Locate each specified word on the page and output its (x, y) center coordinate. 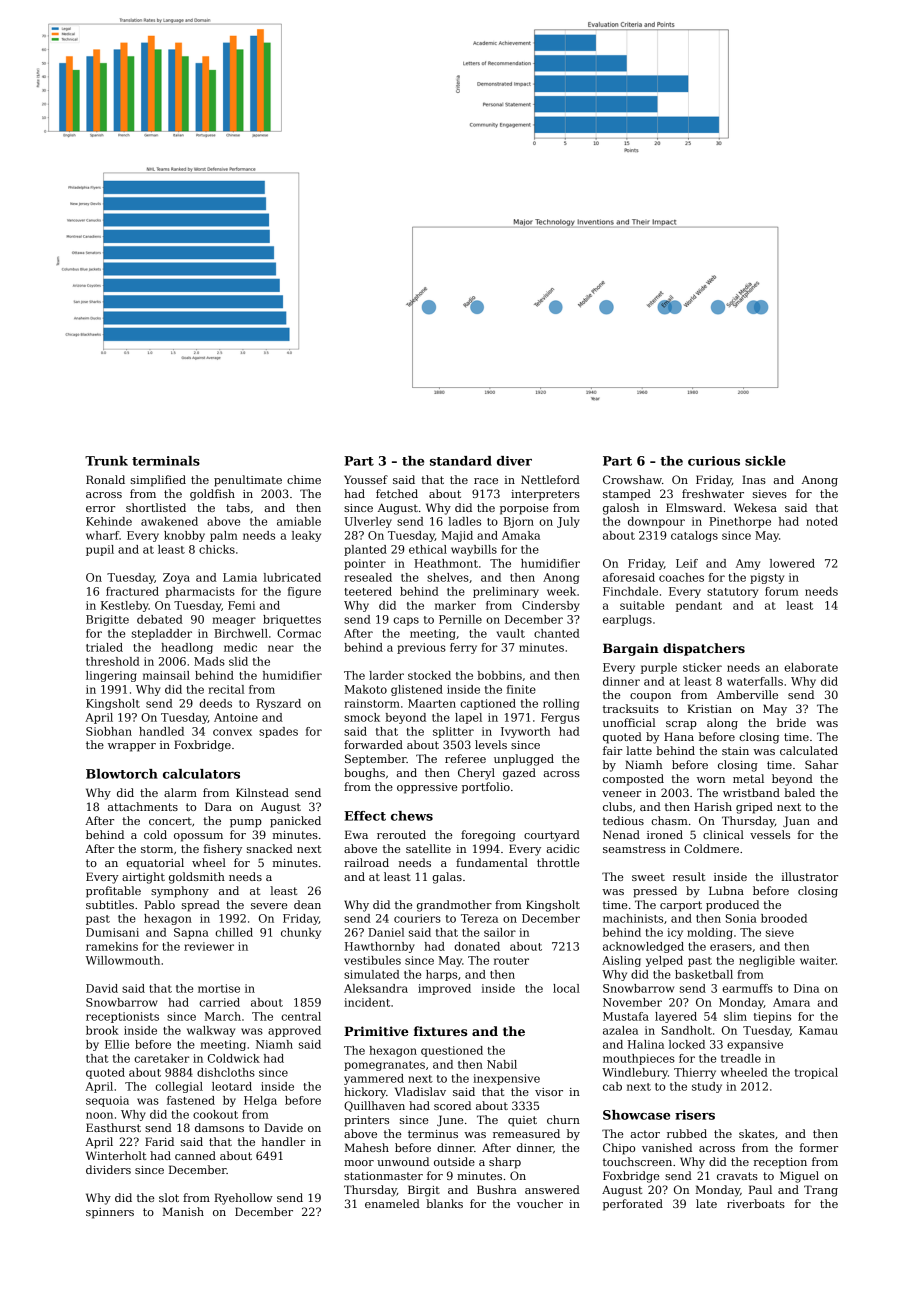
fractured (132, 591)
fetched (397, 493)
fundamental (492, 862)
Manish (183, 1211)
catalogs (694, 536)
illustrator (810, 876)
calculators (201, 774)
